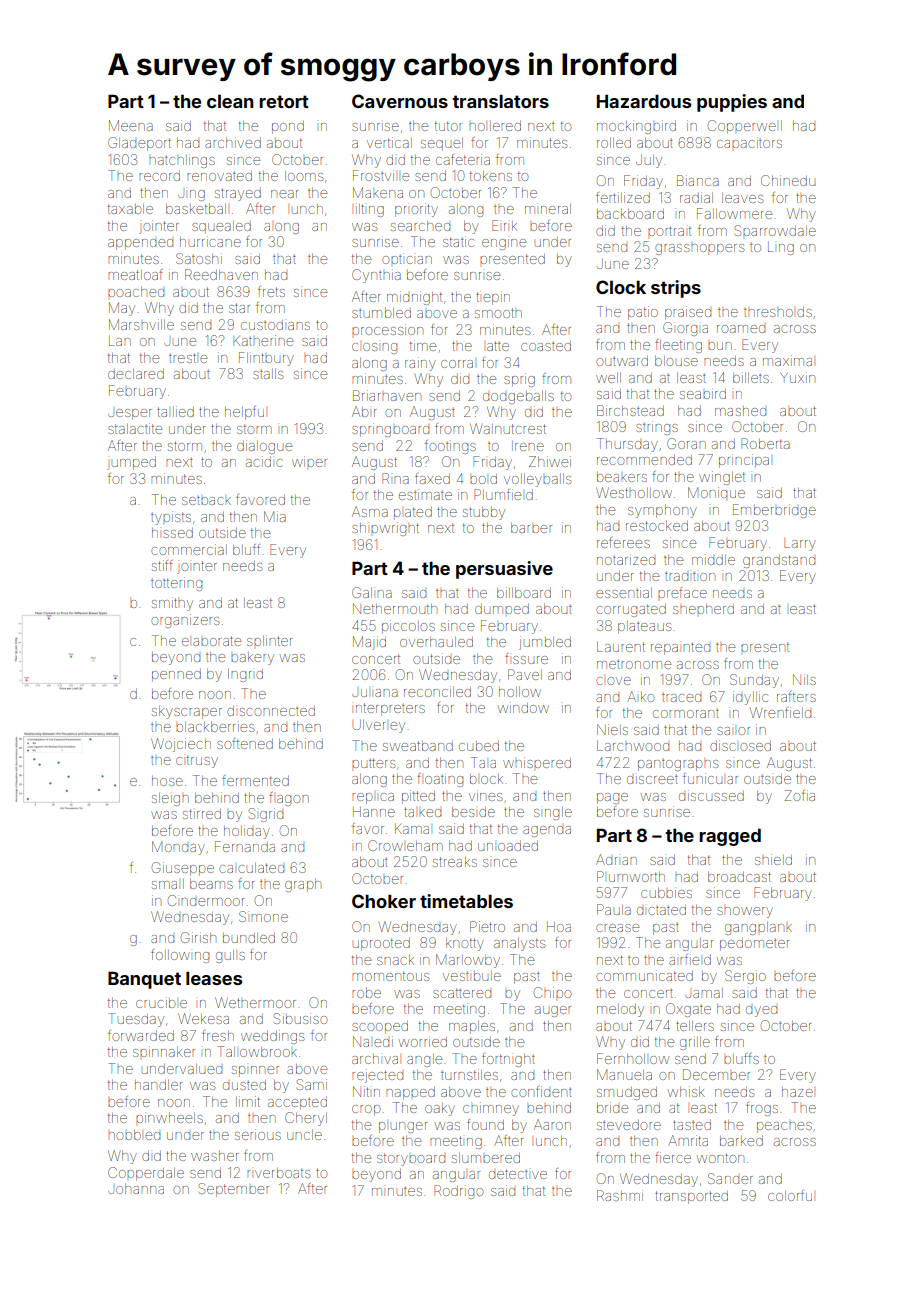 This image has width=924, height=1308. What do you see at coordinates (162, 565) in the image?
I see `stiff` at bounding box center [162, 565].
